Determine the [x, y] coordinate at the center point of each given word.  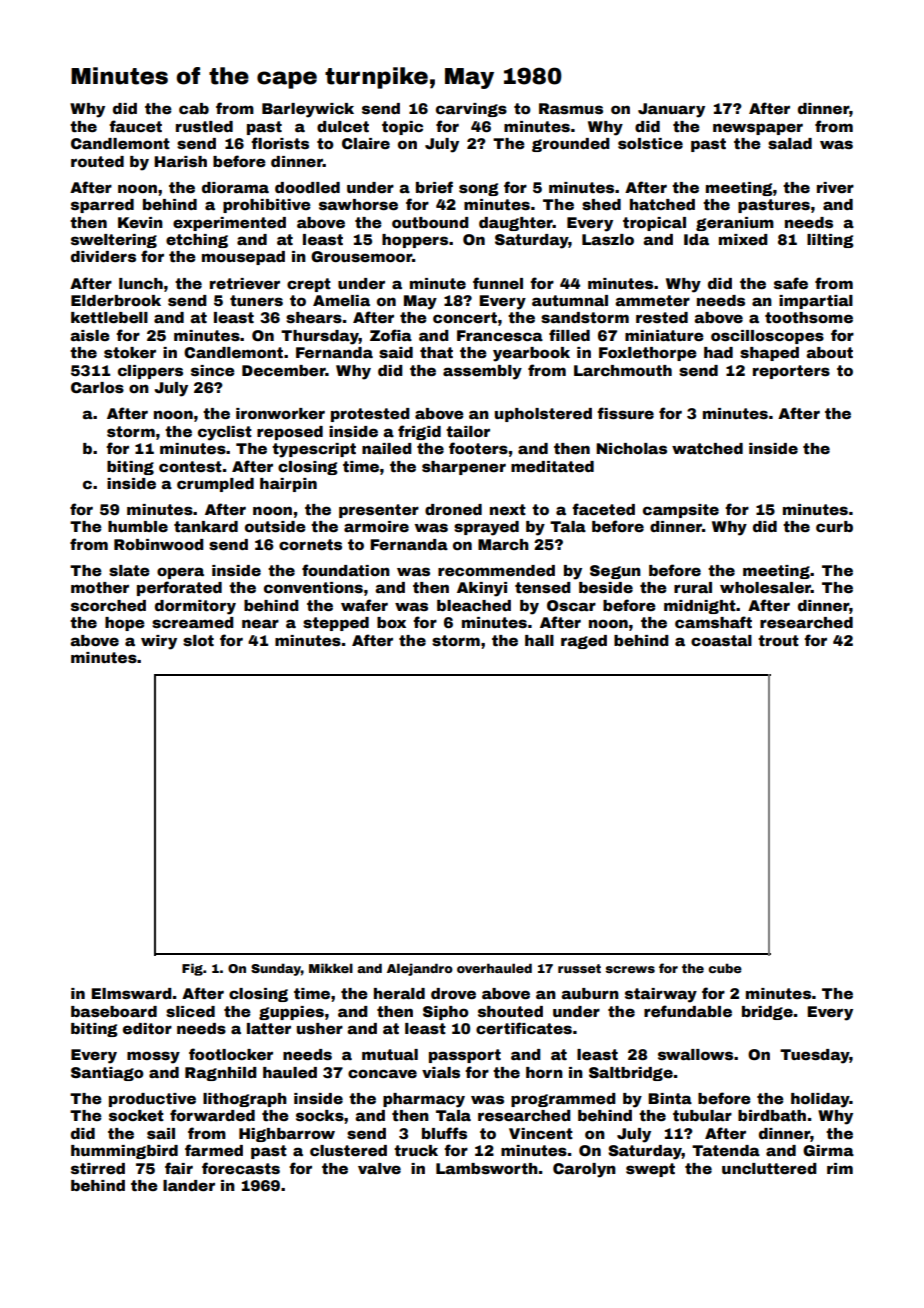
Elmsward [131, 993]
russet [579, 968]
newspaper [758, 129]
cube [725, 968]
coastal [721, 640]
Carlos [97, 387]
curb [834, 526]
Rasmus [571, 108]
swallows [695, 1054]
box [391, 622]
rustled [204, 126]
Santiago [107, 1074]
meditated [552, 466]
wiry [159, 642]
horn [544, 1072]
